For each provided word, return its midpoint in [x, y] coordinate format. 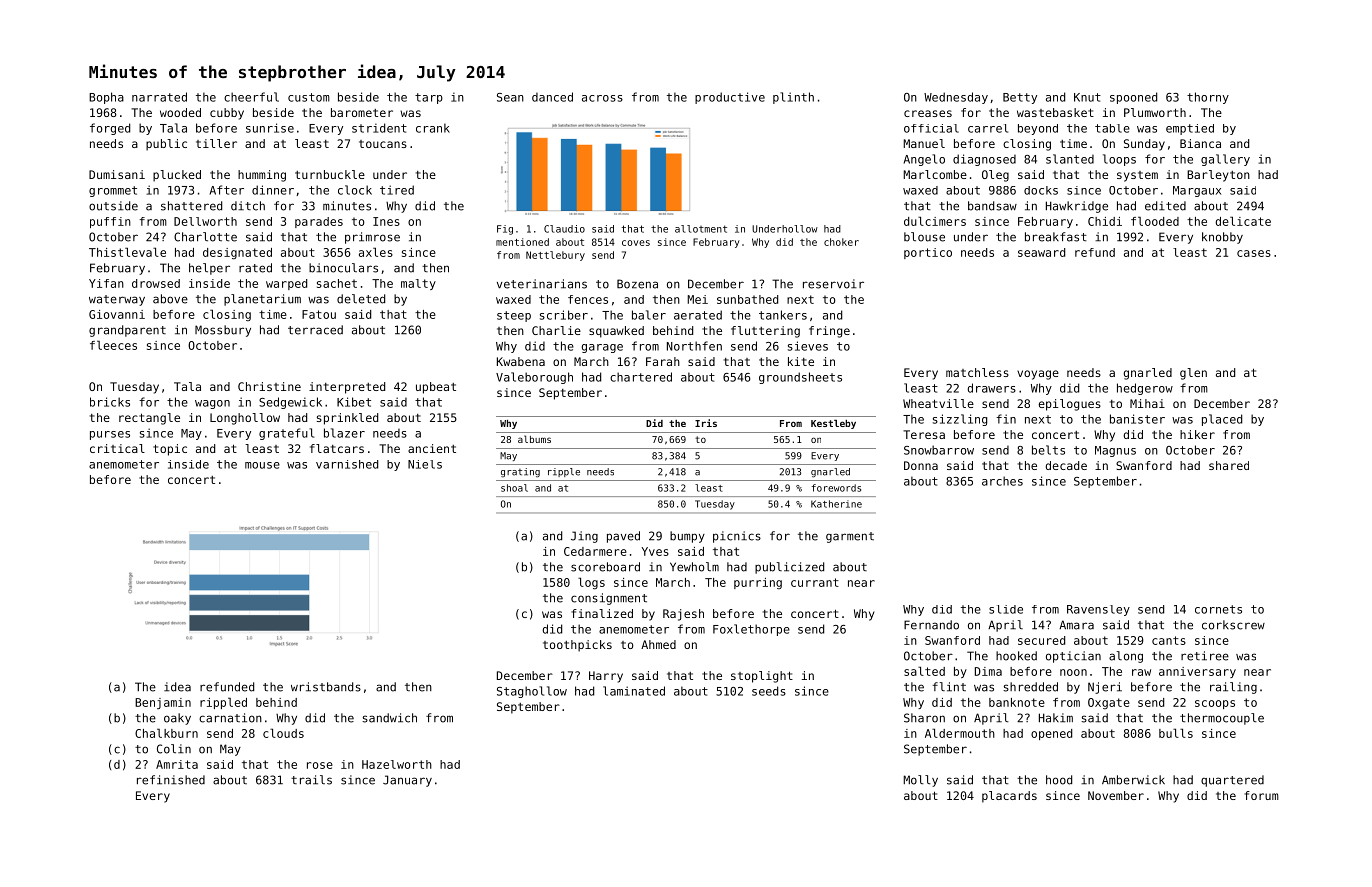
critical [117, 448]
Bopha [106, 98]
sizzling [960, 420]
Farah [663, 361]
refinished [171, 780]
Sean [510, 97]
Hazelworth [397, 764]
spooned [1133, 98]
